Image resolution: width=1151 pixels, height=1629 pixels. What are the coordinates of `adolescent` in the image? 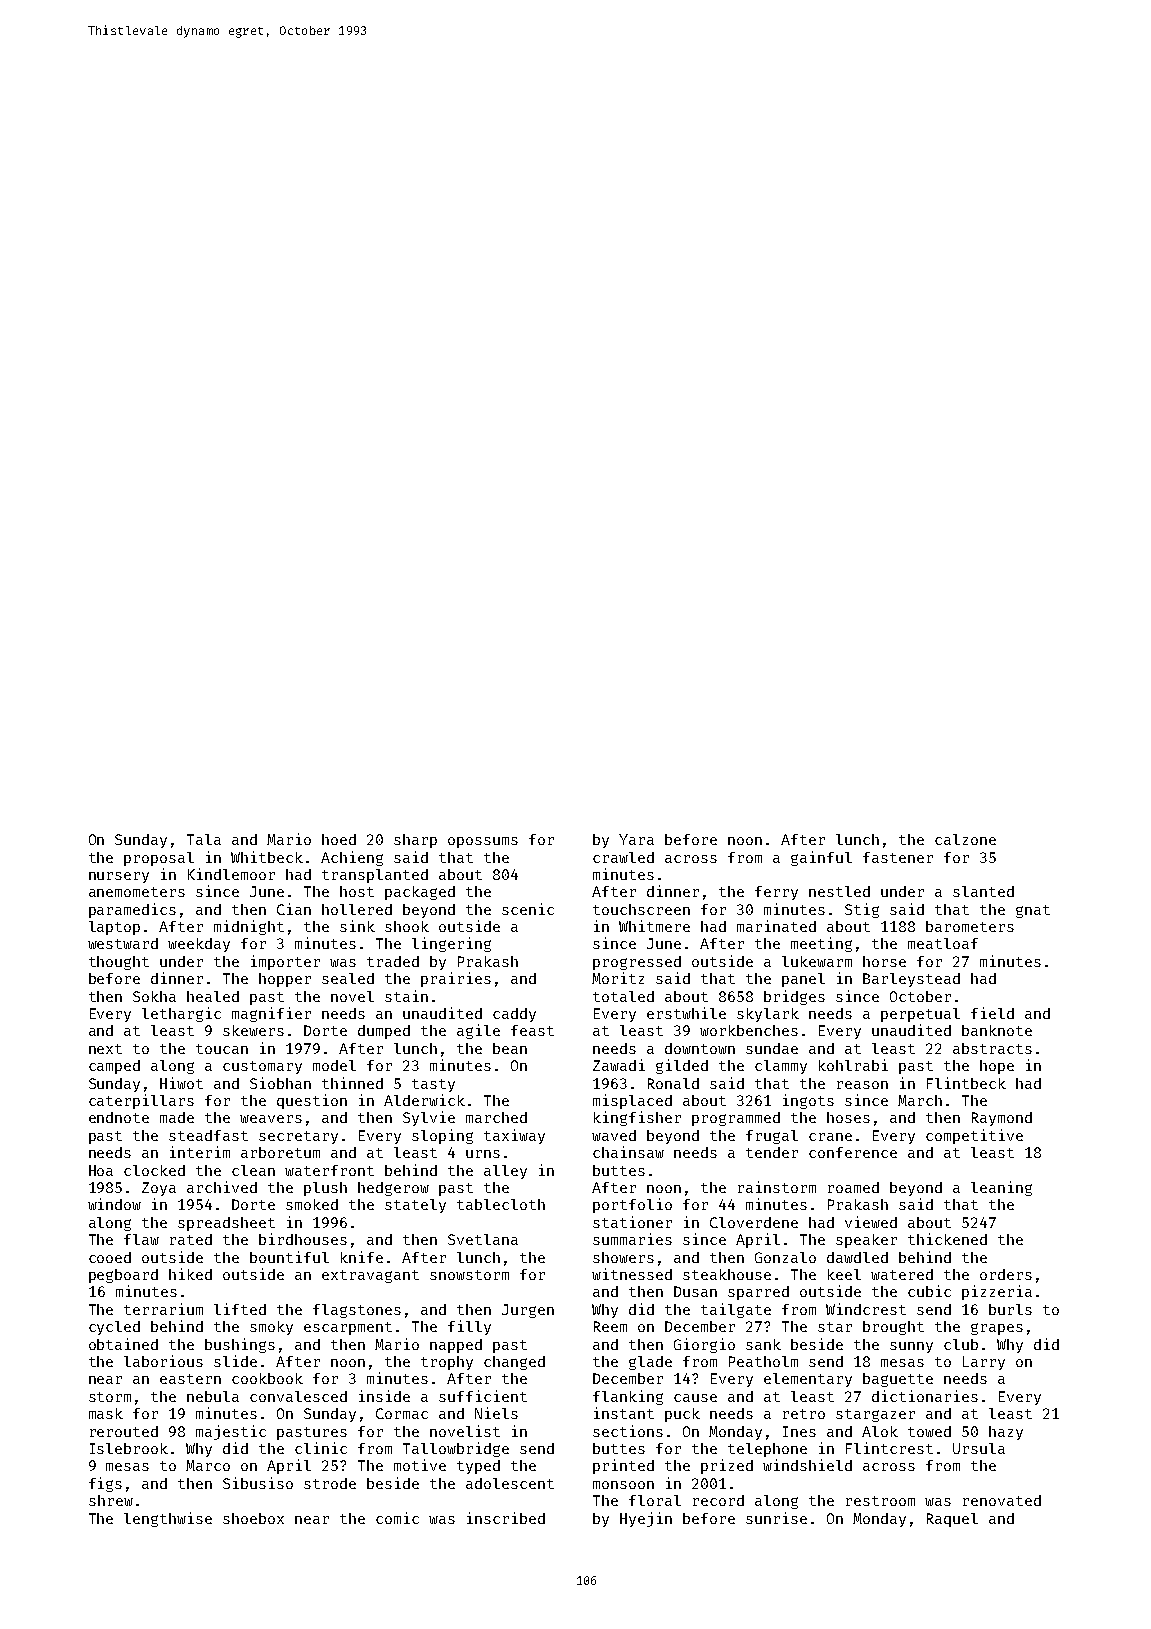 It's located at (510, 1483).
